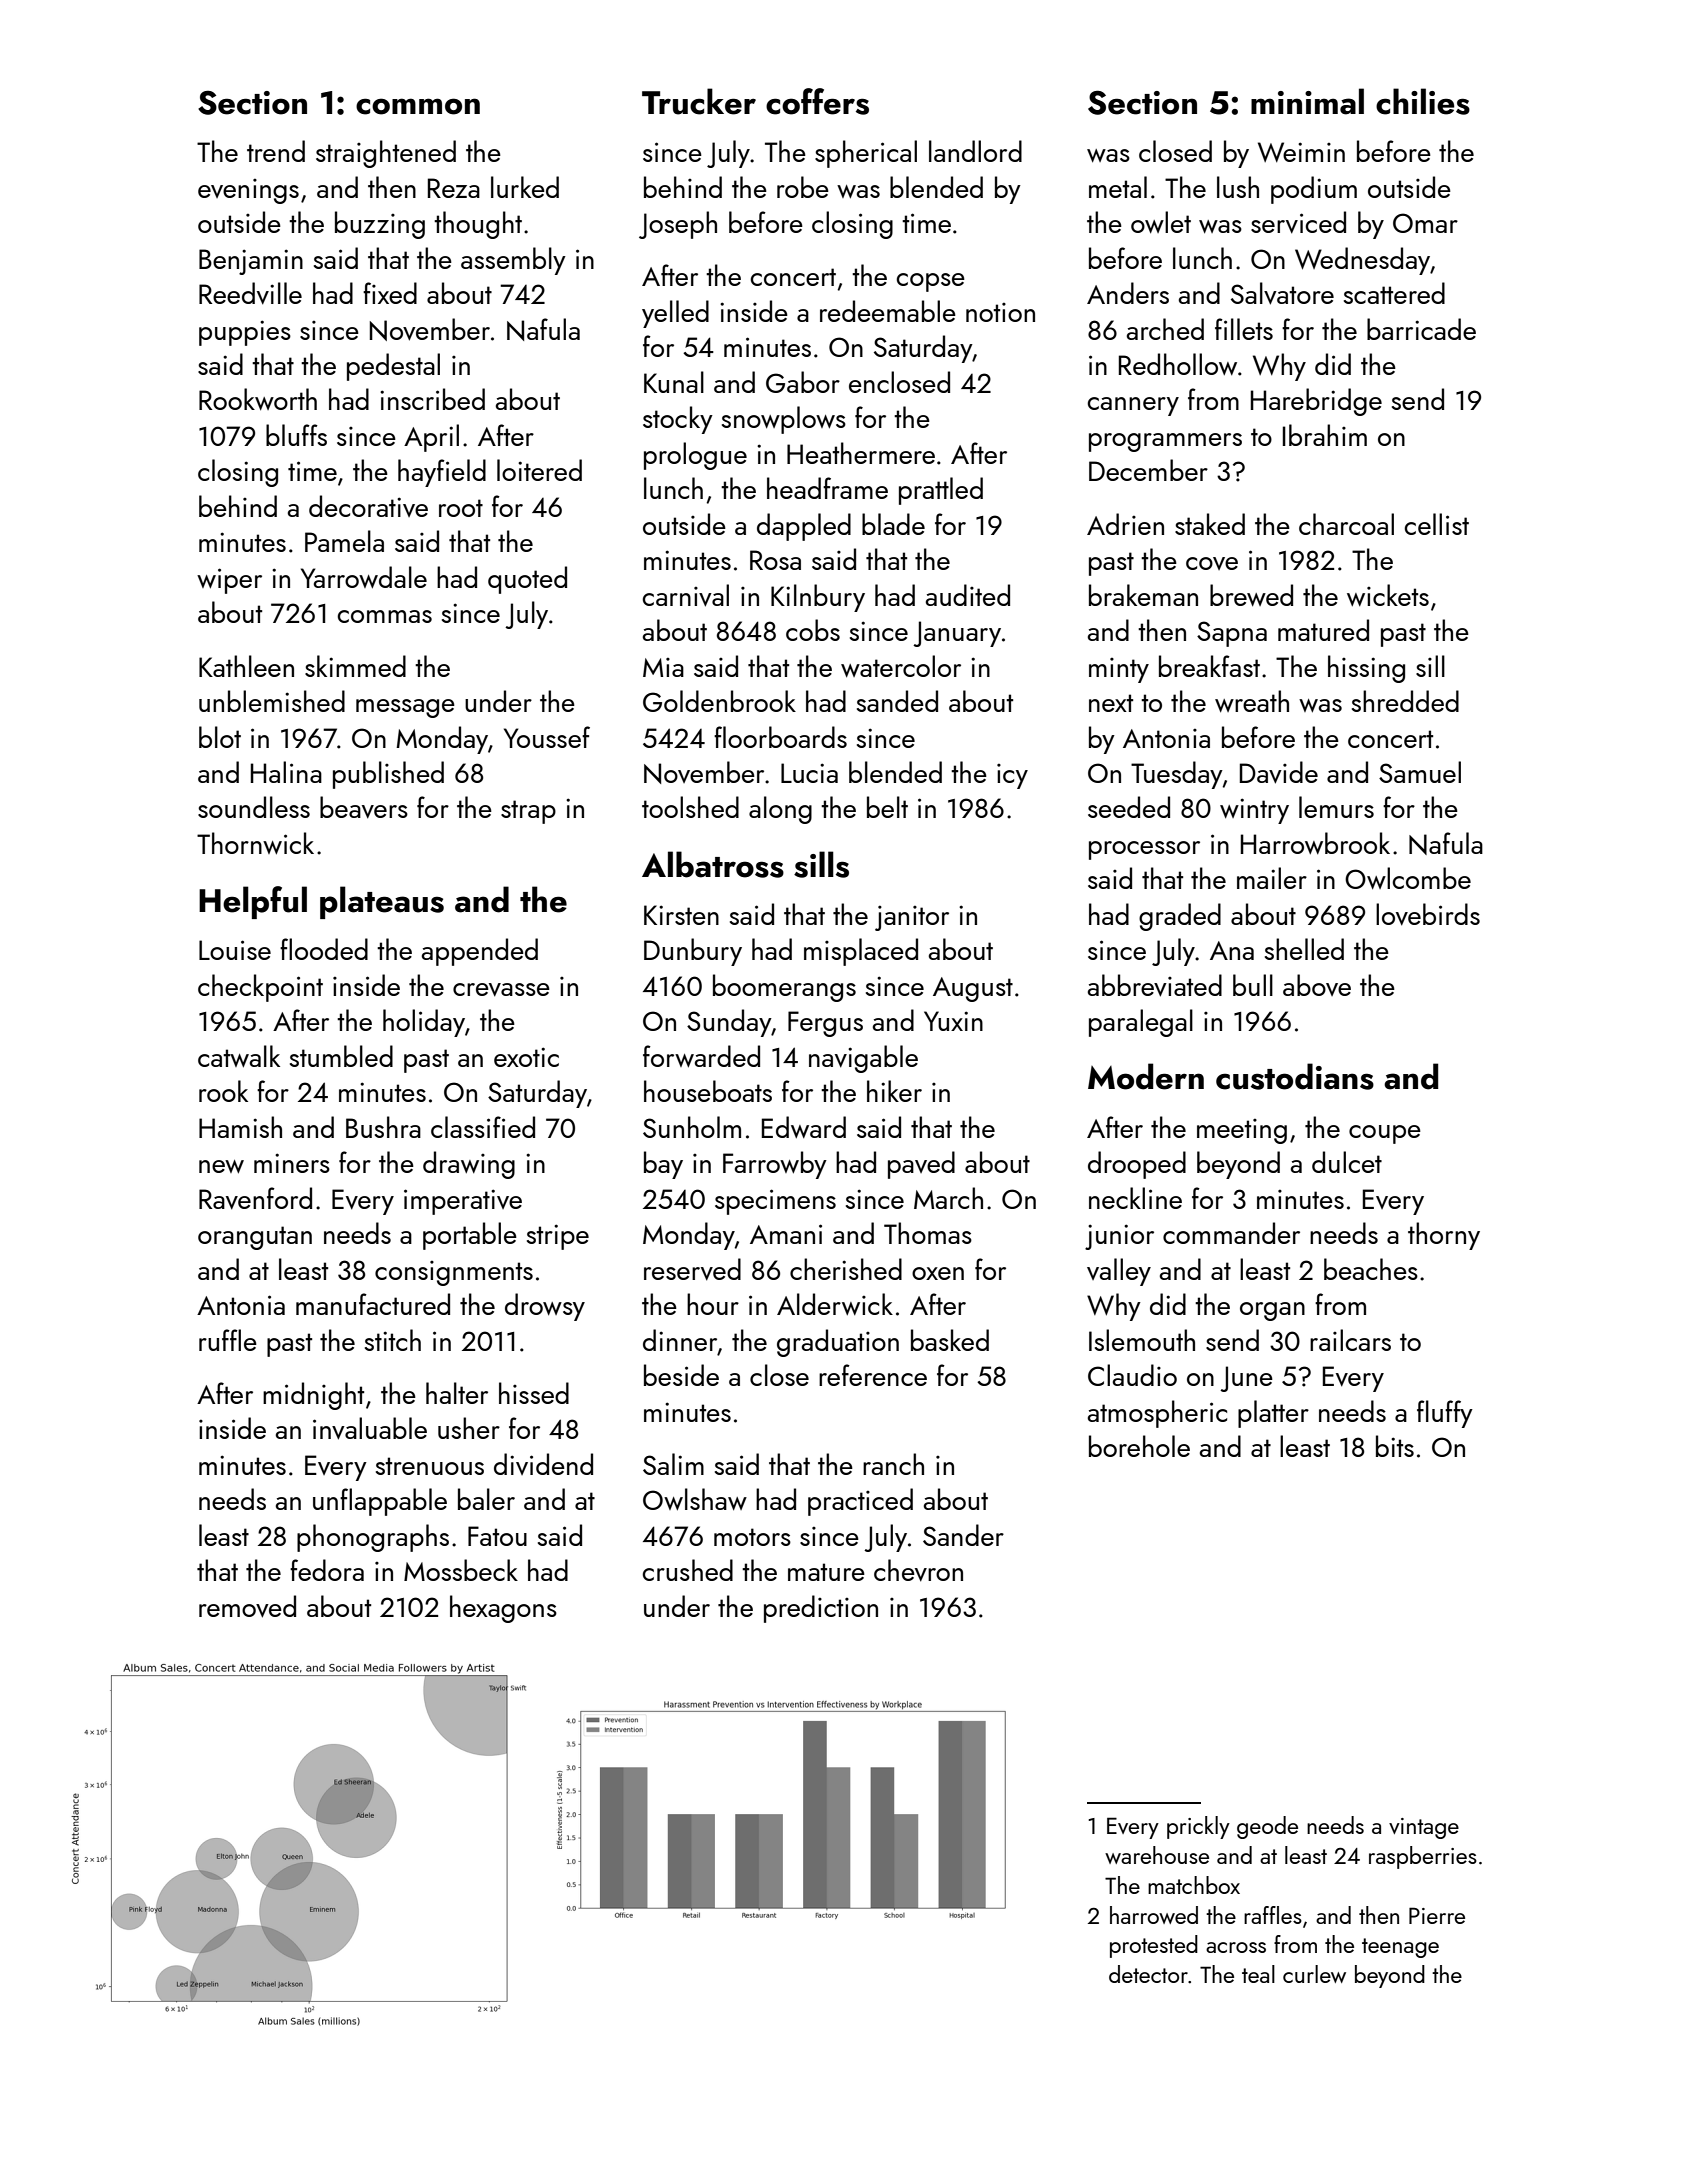 Image resolution: width=1683 pixels, height=2178 pixels. What do you see at coordinates (817, 101) in the screenshot?
I see `coffers` at bounding box center [817, 101].
